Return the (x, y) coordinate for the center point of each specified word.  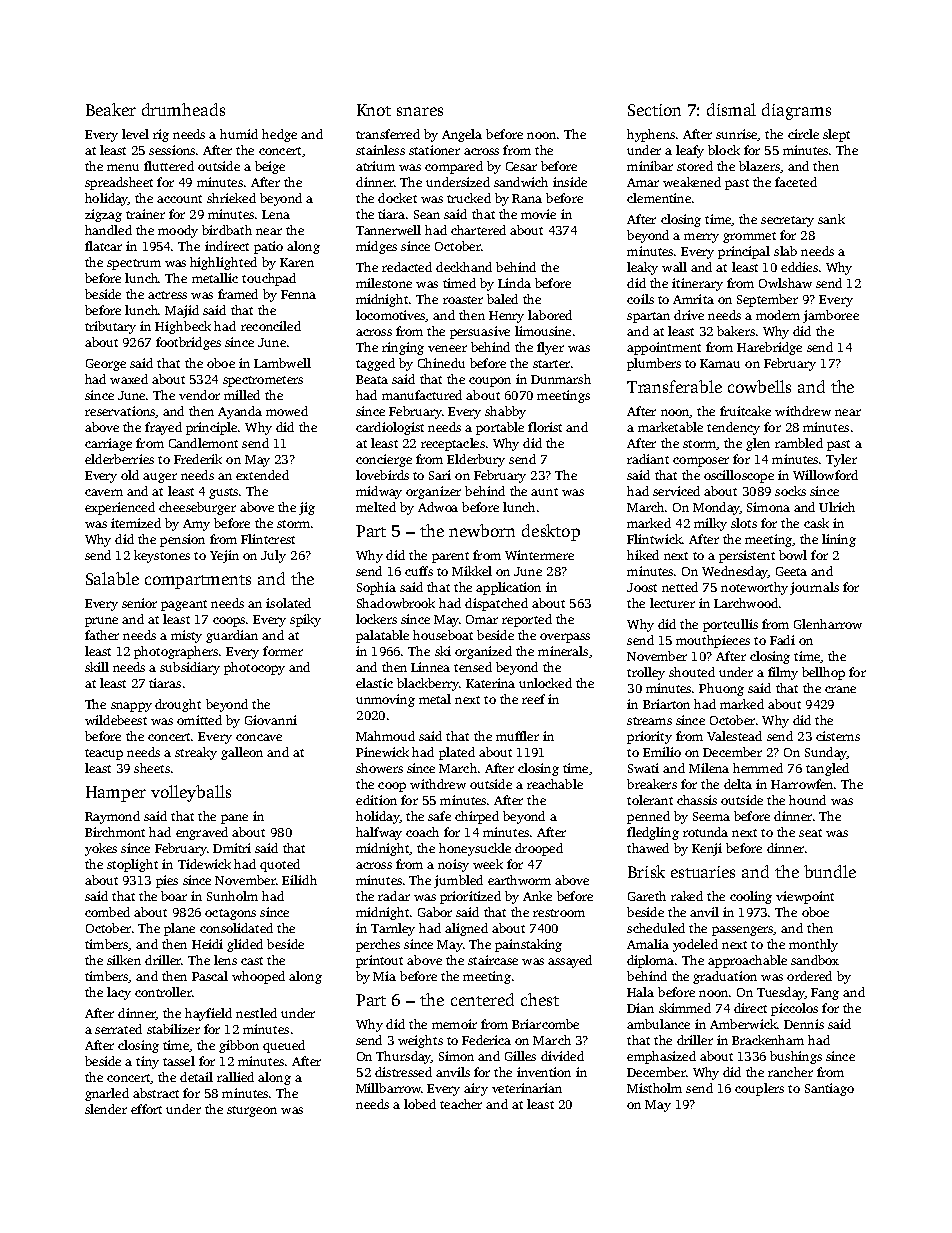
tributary (110, 327)
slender (106, 1109)
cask (816, 523)
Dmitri (232, 848)
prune (101, 622)
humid (239, 134)
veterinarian (527, 1088)
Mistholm (654, 1088)
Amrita (693, 299)
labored (550, 315)
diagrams (796, 111)
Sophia (376, 588)
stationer (434, 150)
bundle (830, 871)
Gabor (435, 912)
